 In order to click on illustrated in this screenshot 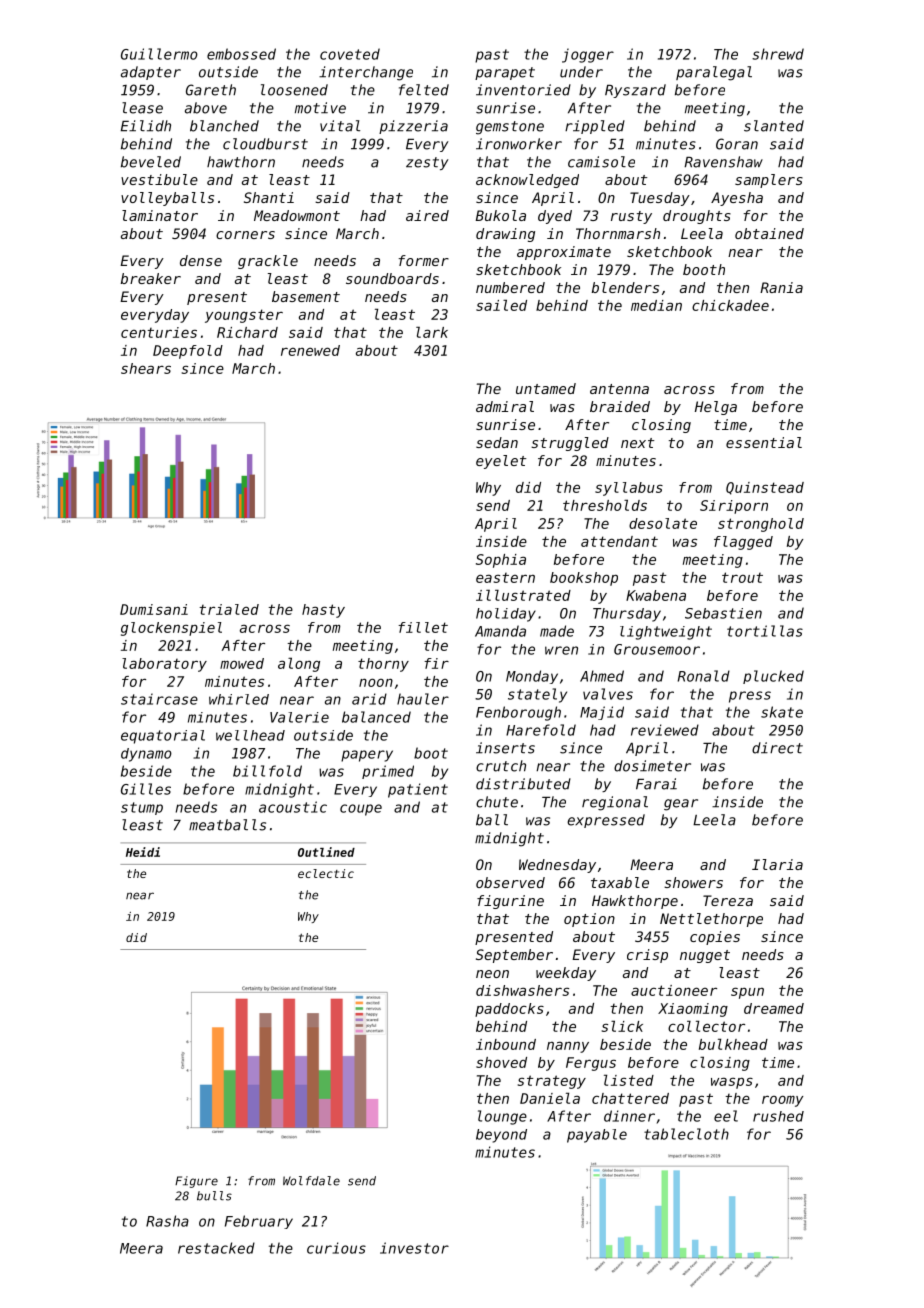, I will do `click(523, 595)`.
